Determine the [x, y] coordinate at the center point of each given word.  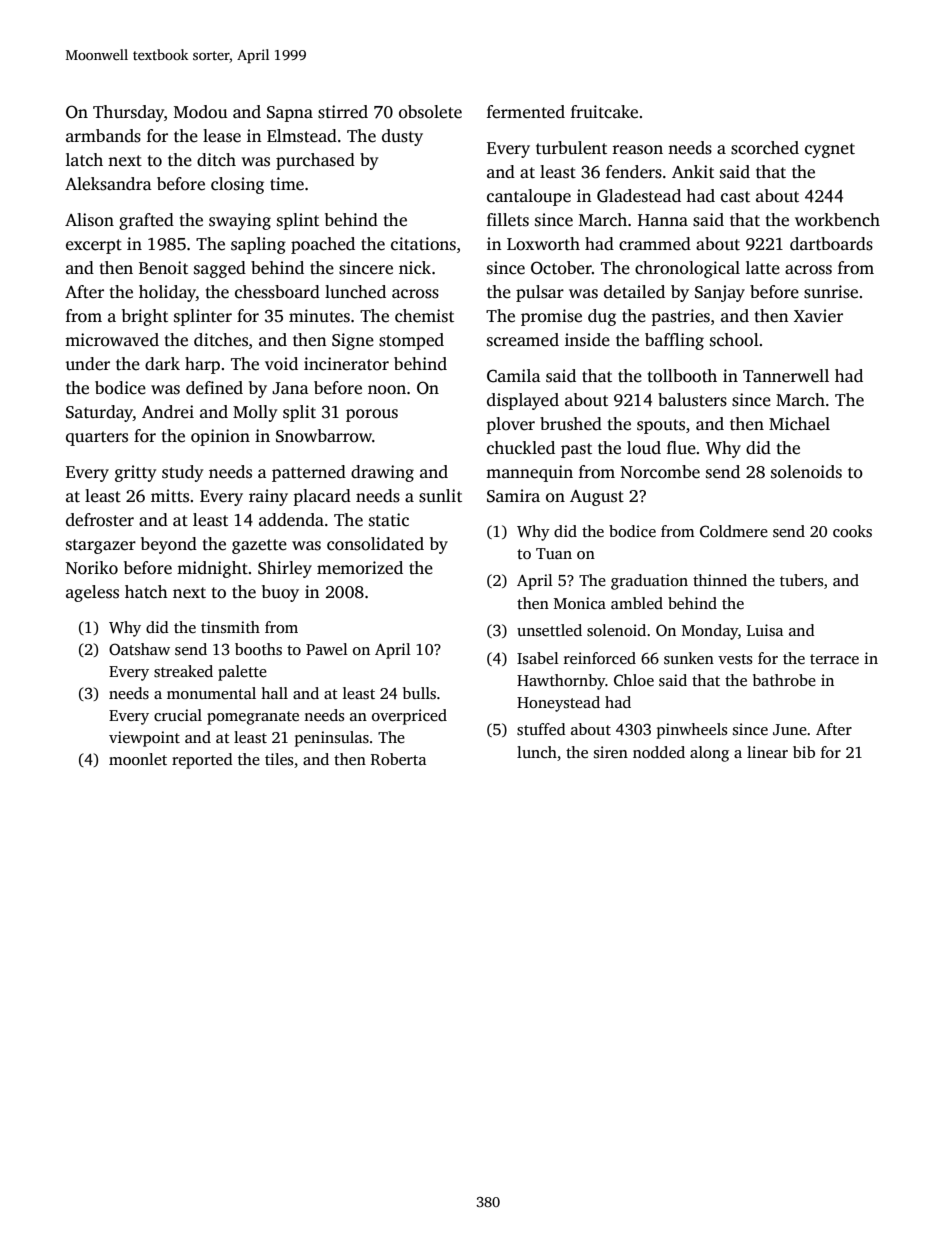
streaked [183, 671]
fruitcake [604, 112]
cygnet [830, 150]
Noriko [92, 568]
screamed [523, 340]
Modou [201, 112]
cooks [852, 531]
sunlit [440, 496]
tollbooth [682, 376]
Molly [255, 413]
